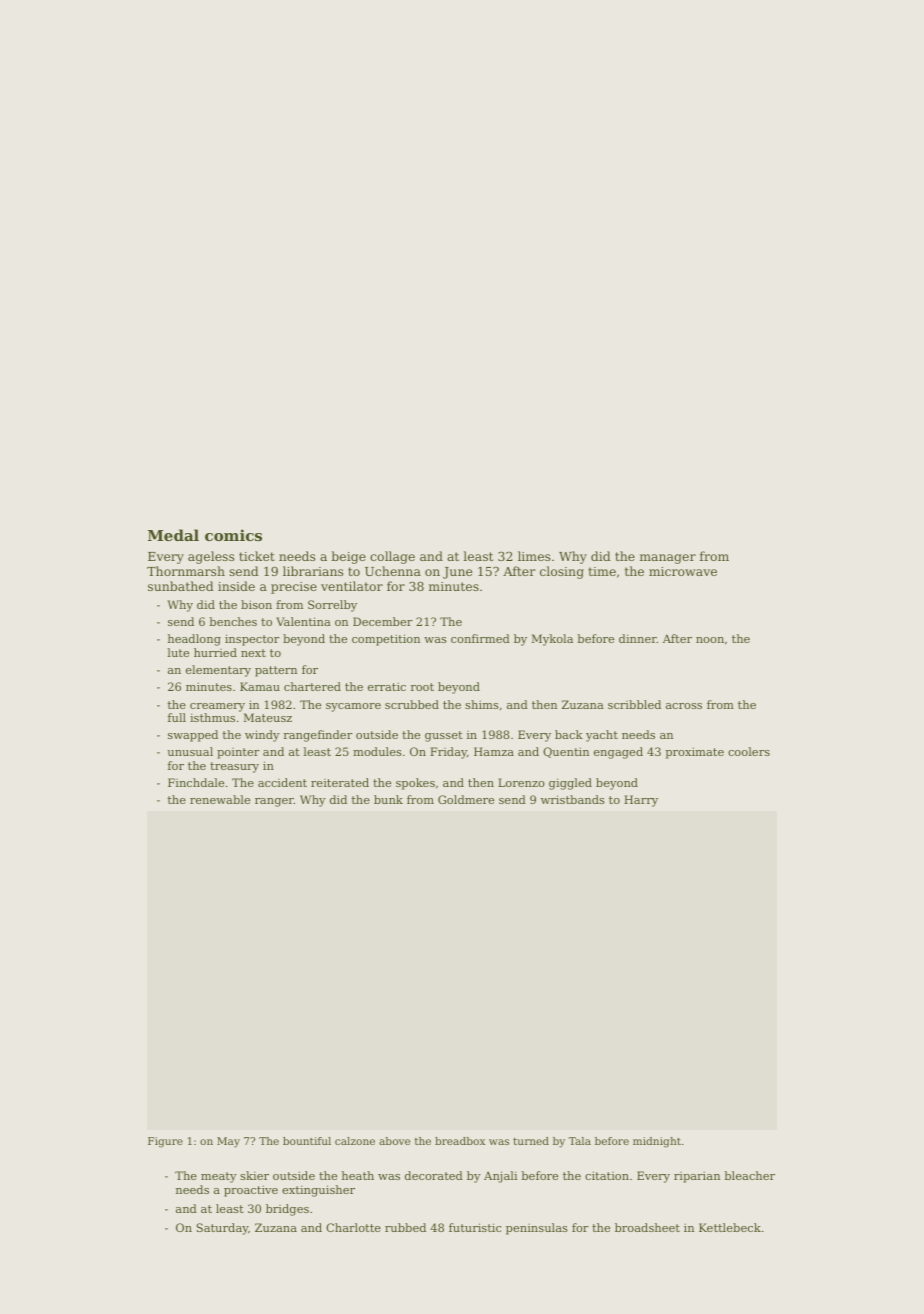 This screenshot has width=924, height=1314. I want to click on beige, so click(348, 557).
